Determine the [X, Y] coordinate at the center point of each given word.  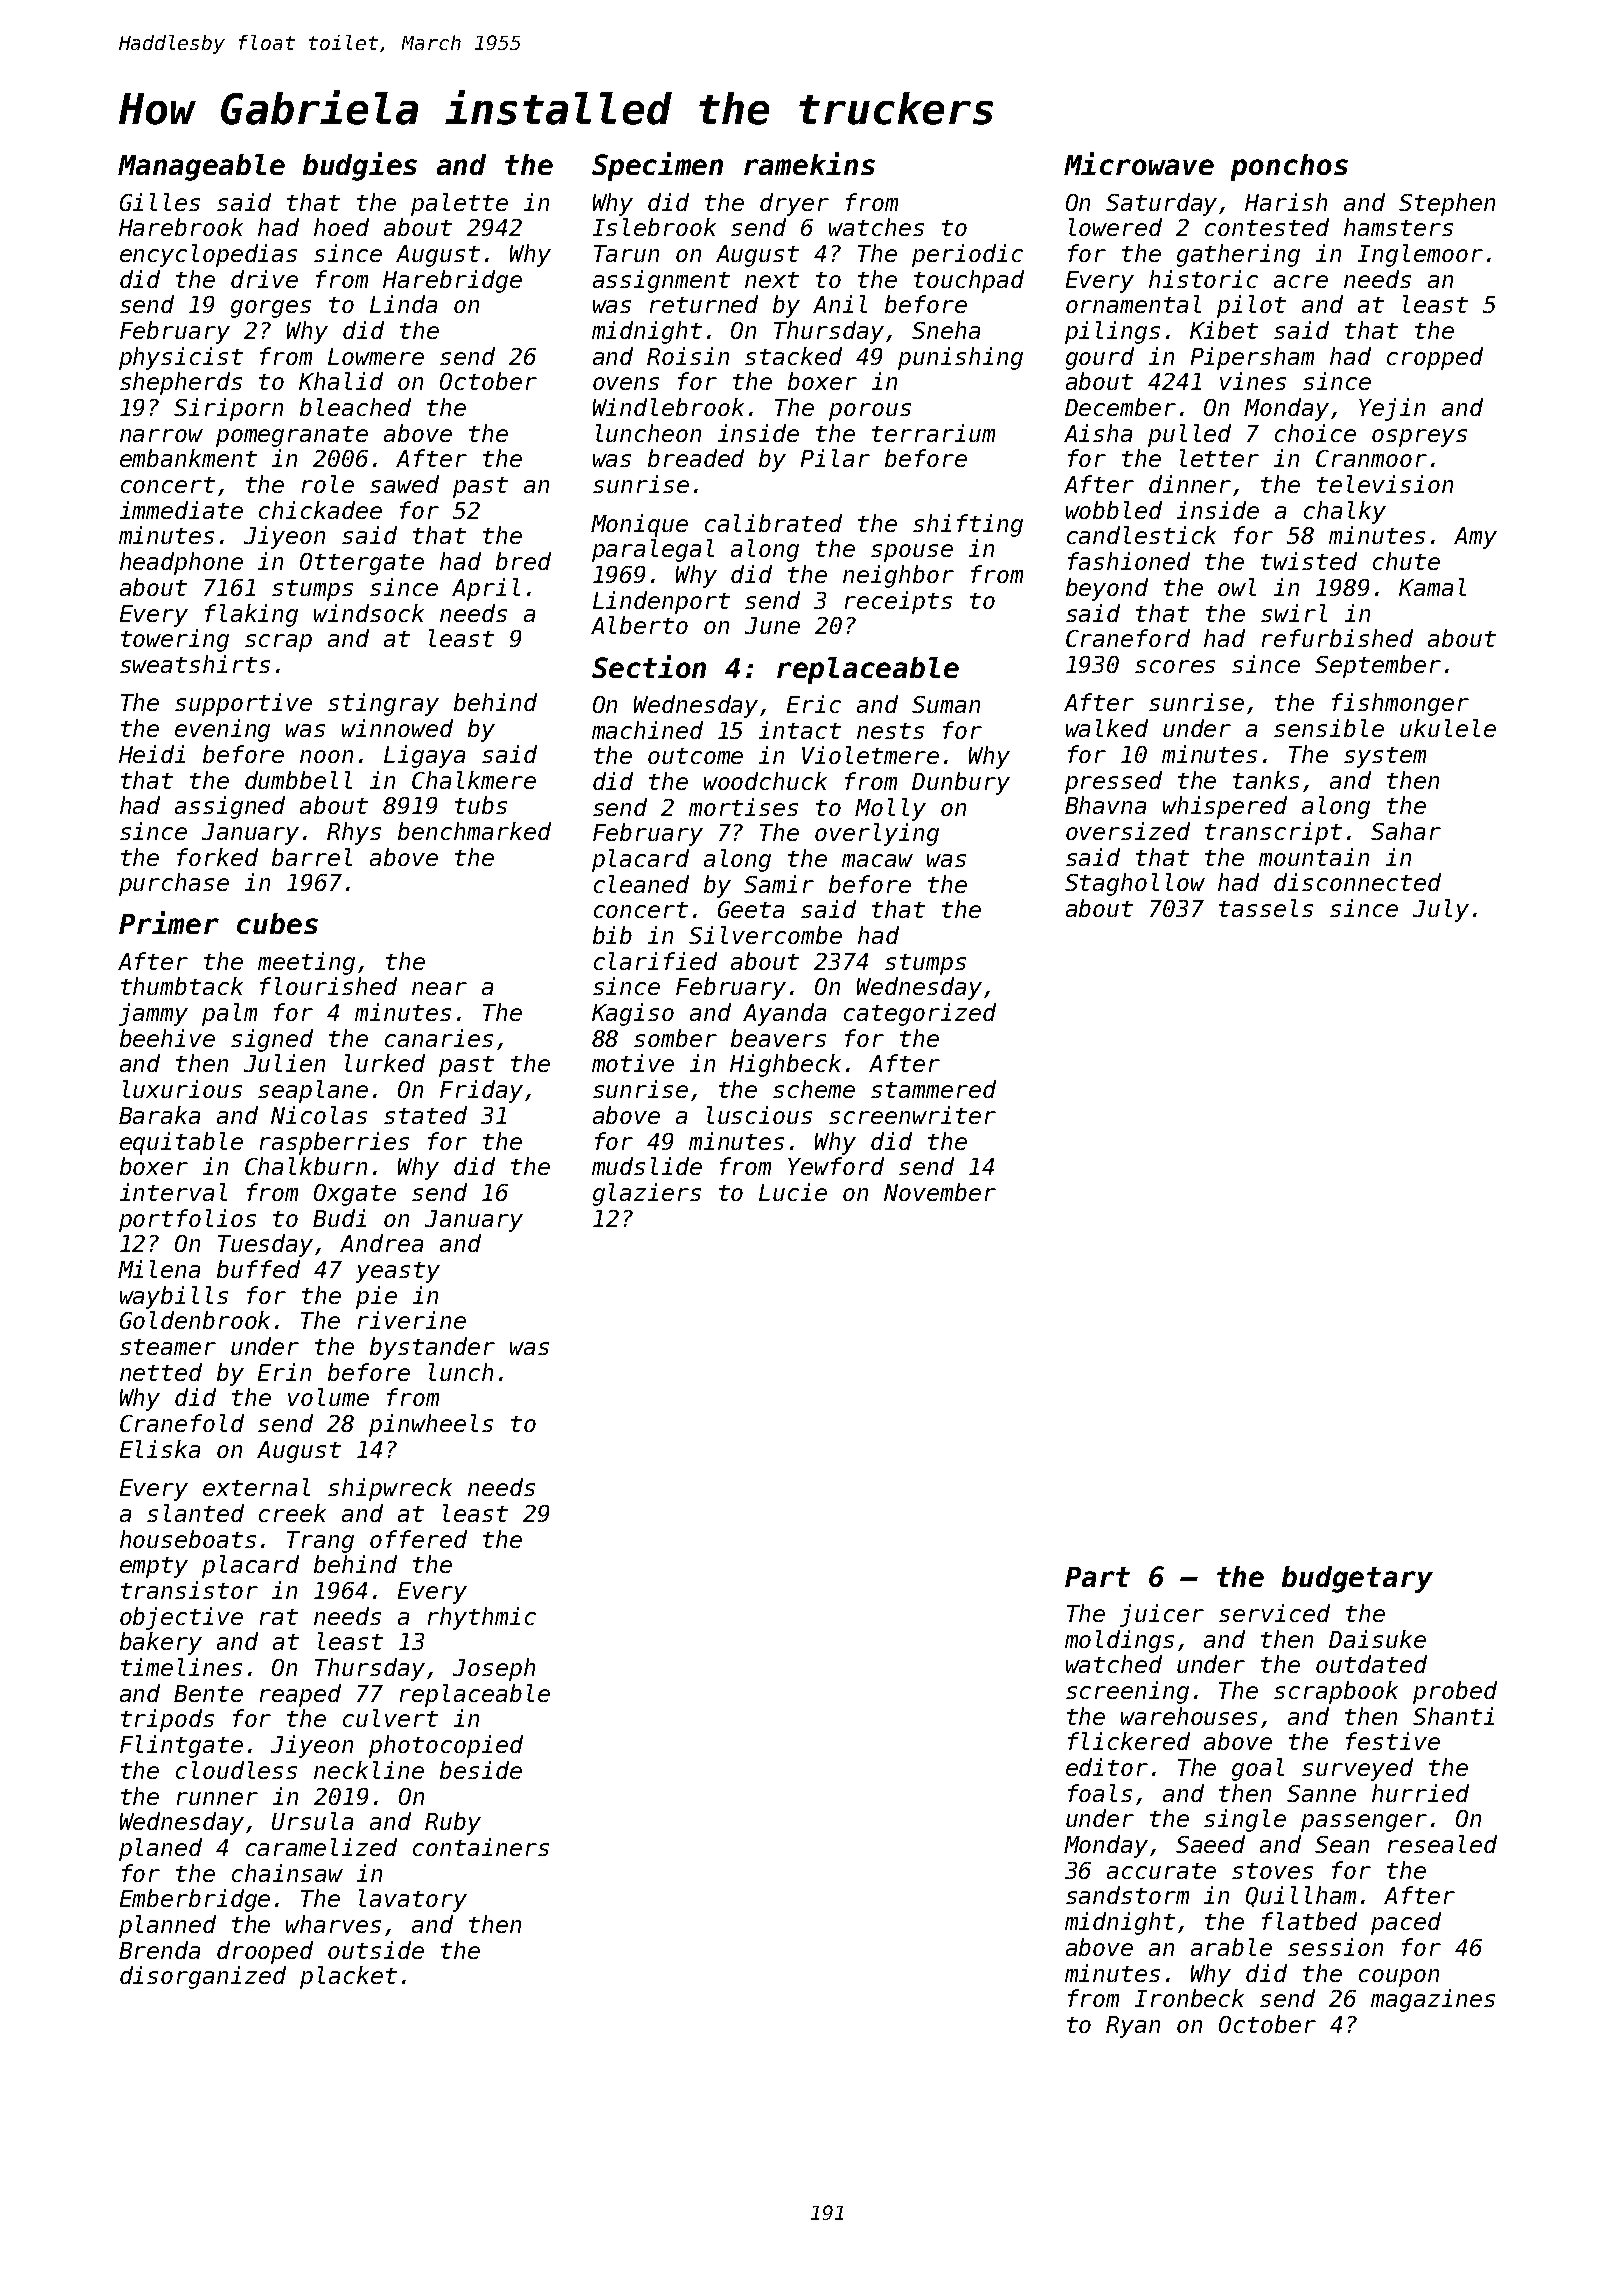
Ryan [1133, 2027]
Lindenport [661, 602]
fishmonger [1400, 704]
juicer [1162, 1615]
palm [229, 1014]
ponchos [1289, 167]
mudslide [647, 1166]
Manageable [201, 167]
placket [348, 1977]
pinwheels [431, 1425]
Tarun [626, 253]
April [486, 589]
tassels [1266, 908]
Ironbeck [1189, 1998]
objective [181, 1618]
